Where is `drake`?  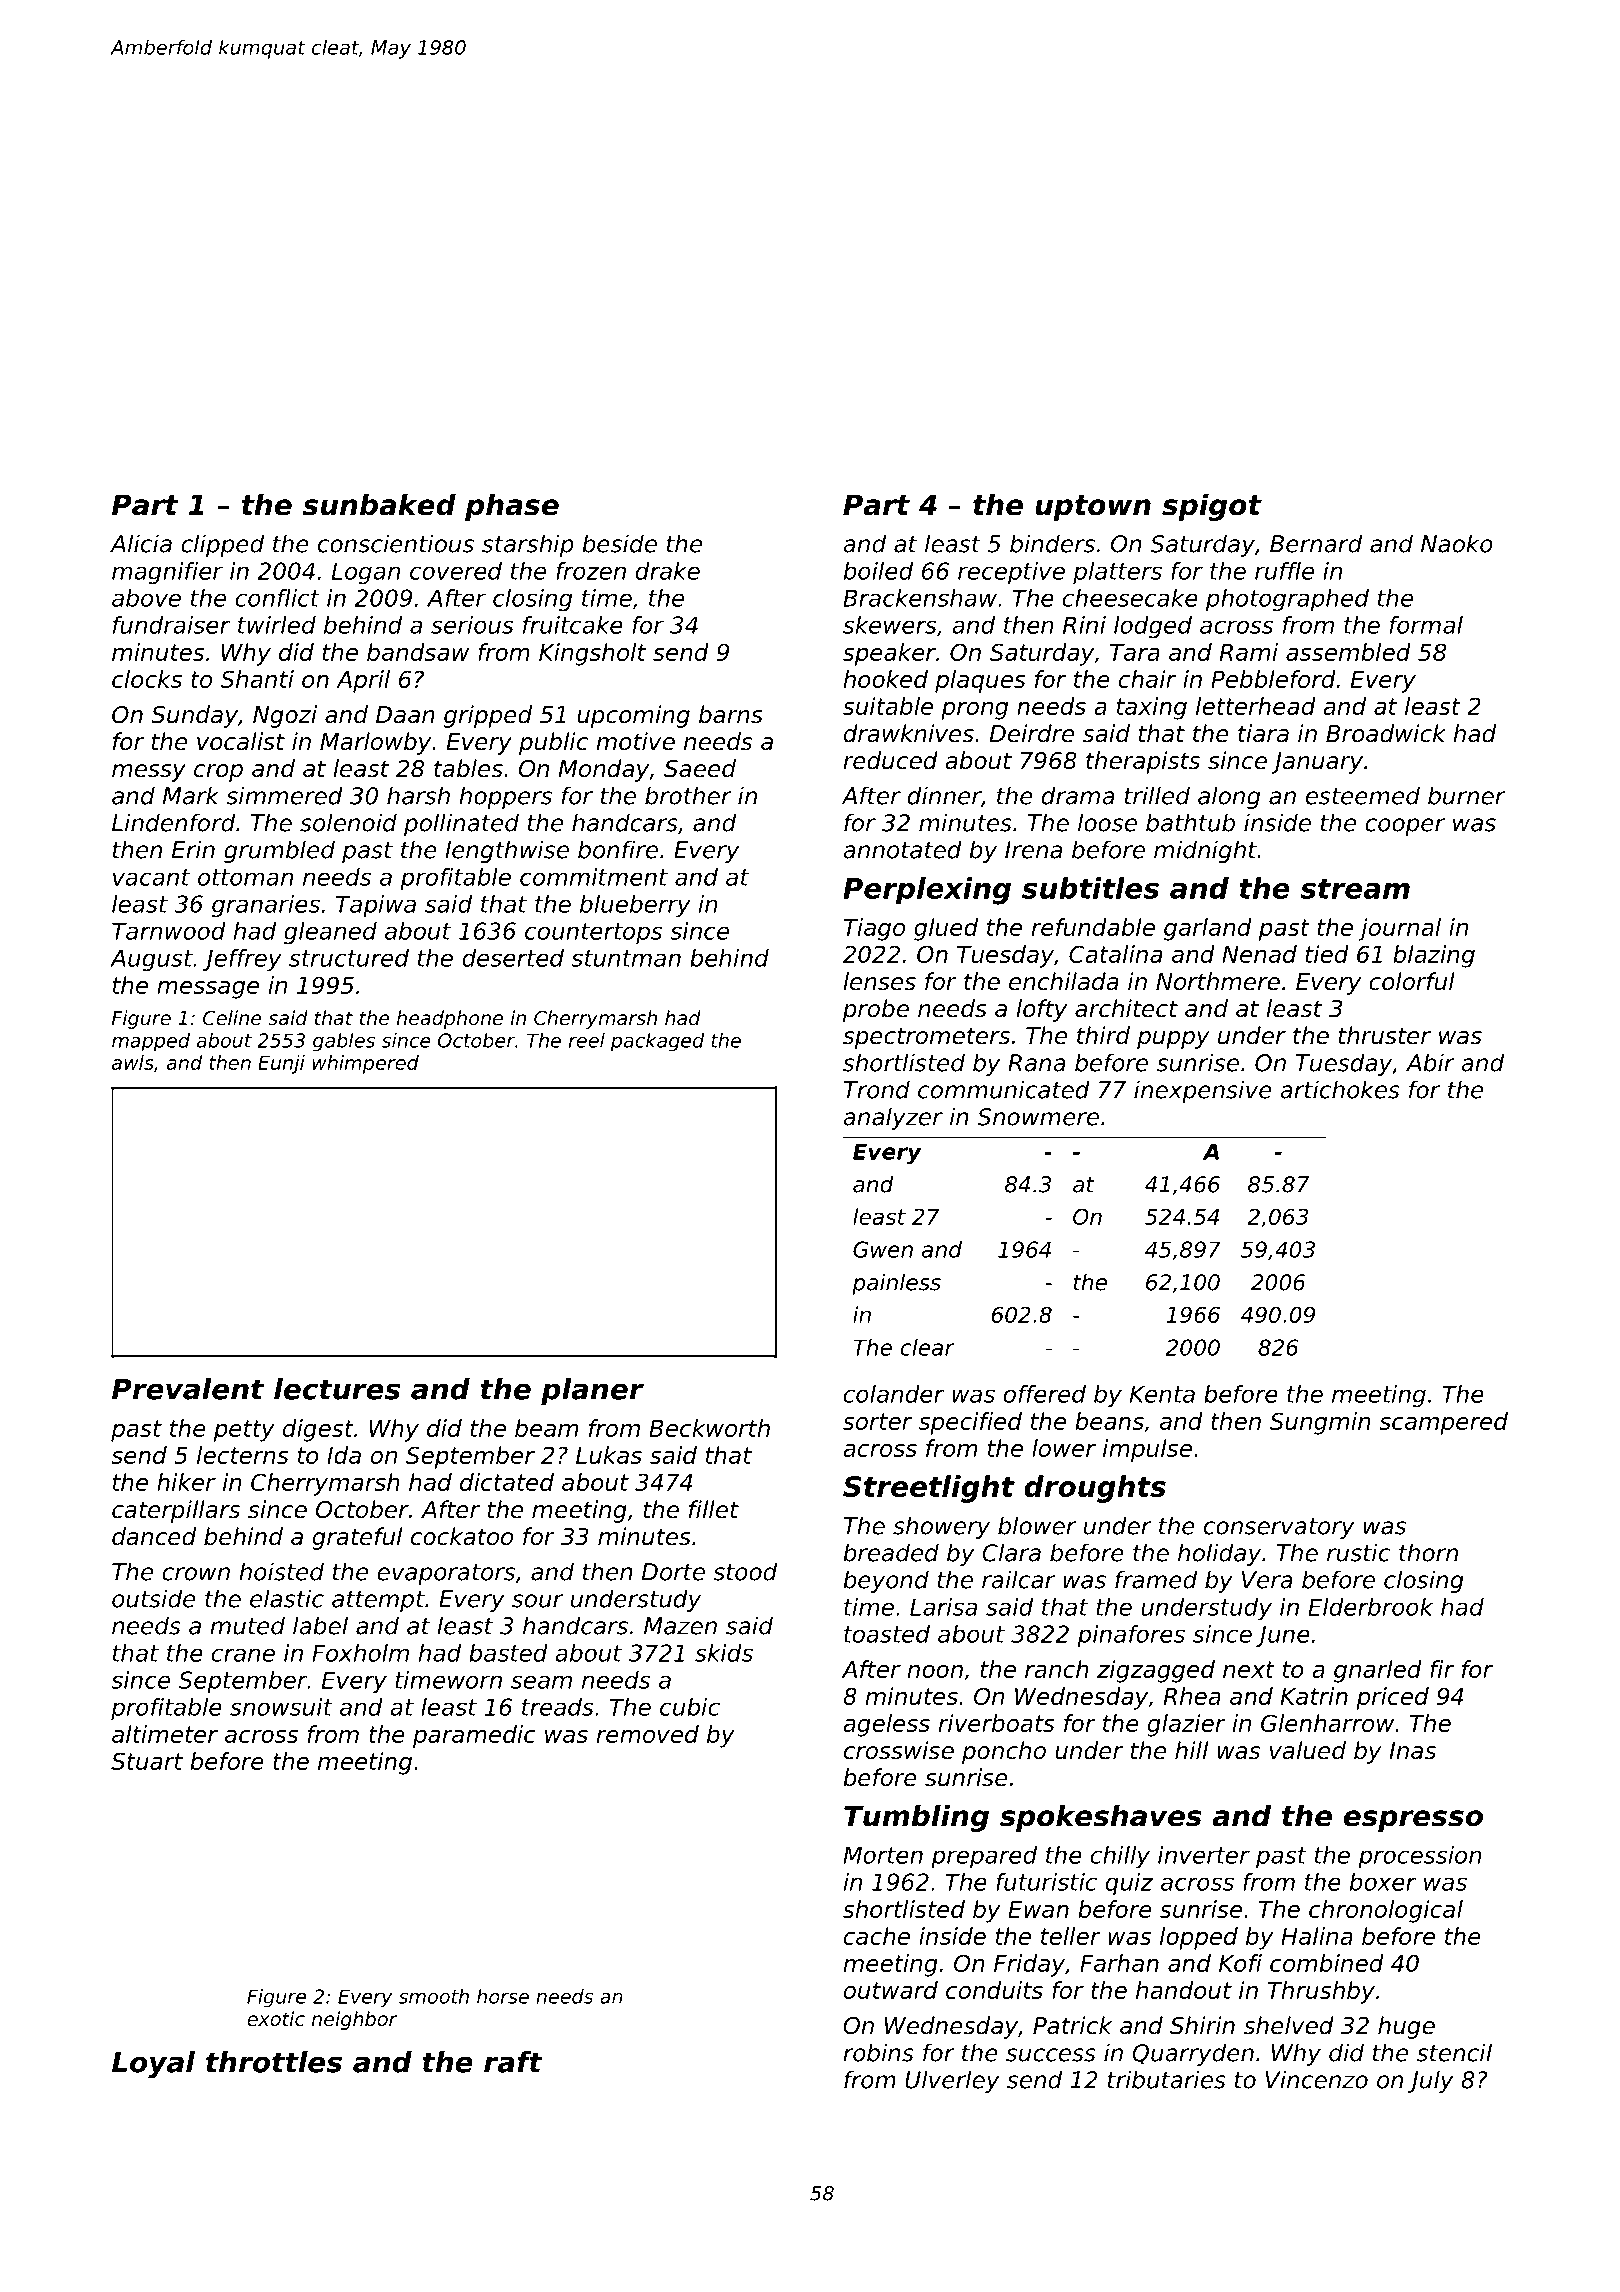 drake is located at coordinates (668, 571).
